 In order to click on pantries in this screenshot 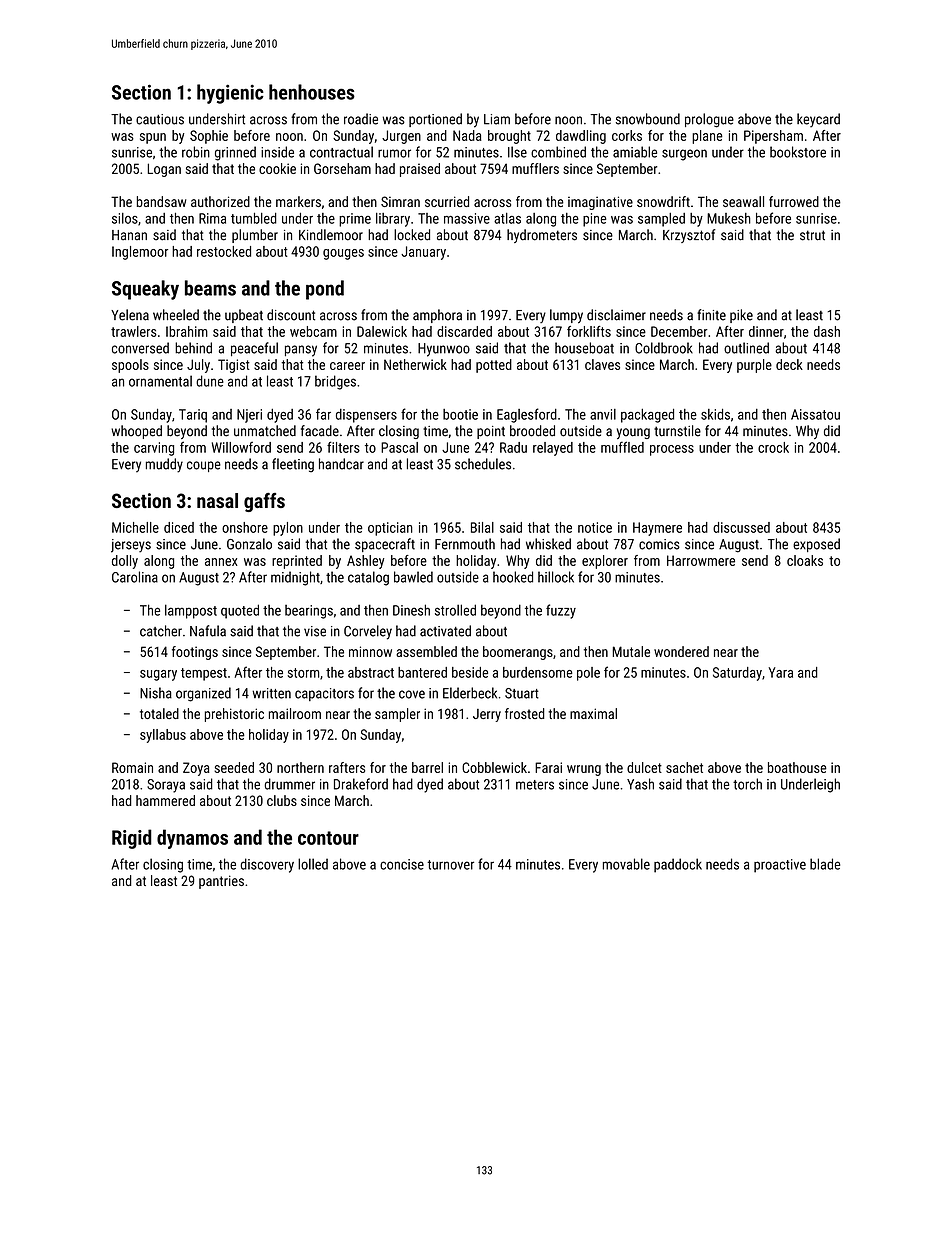, I will do `click(221, 882)`.
